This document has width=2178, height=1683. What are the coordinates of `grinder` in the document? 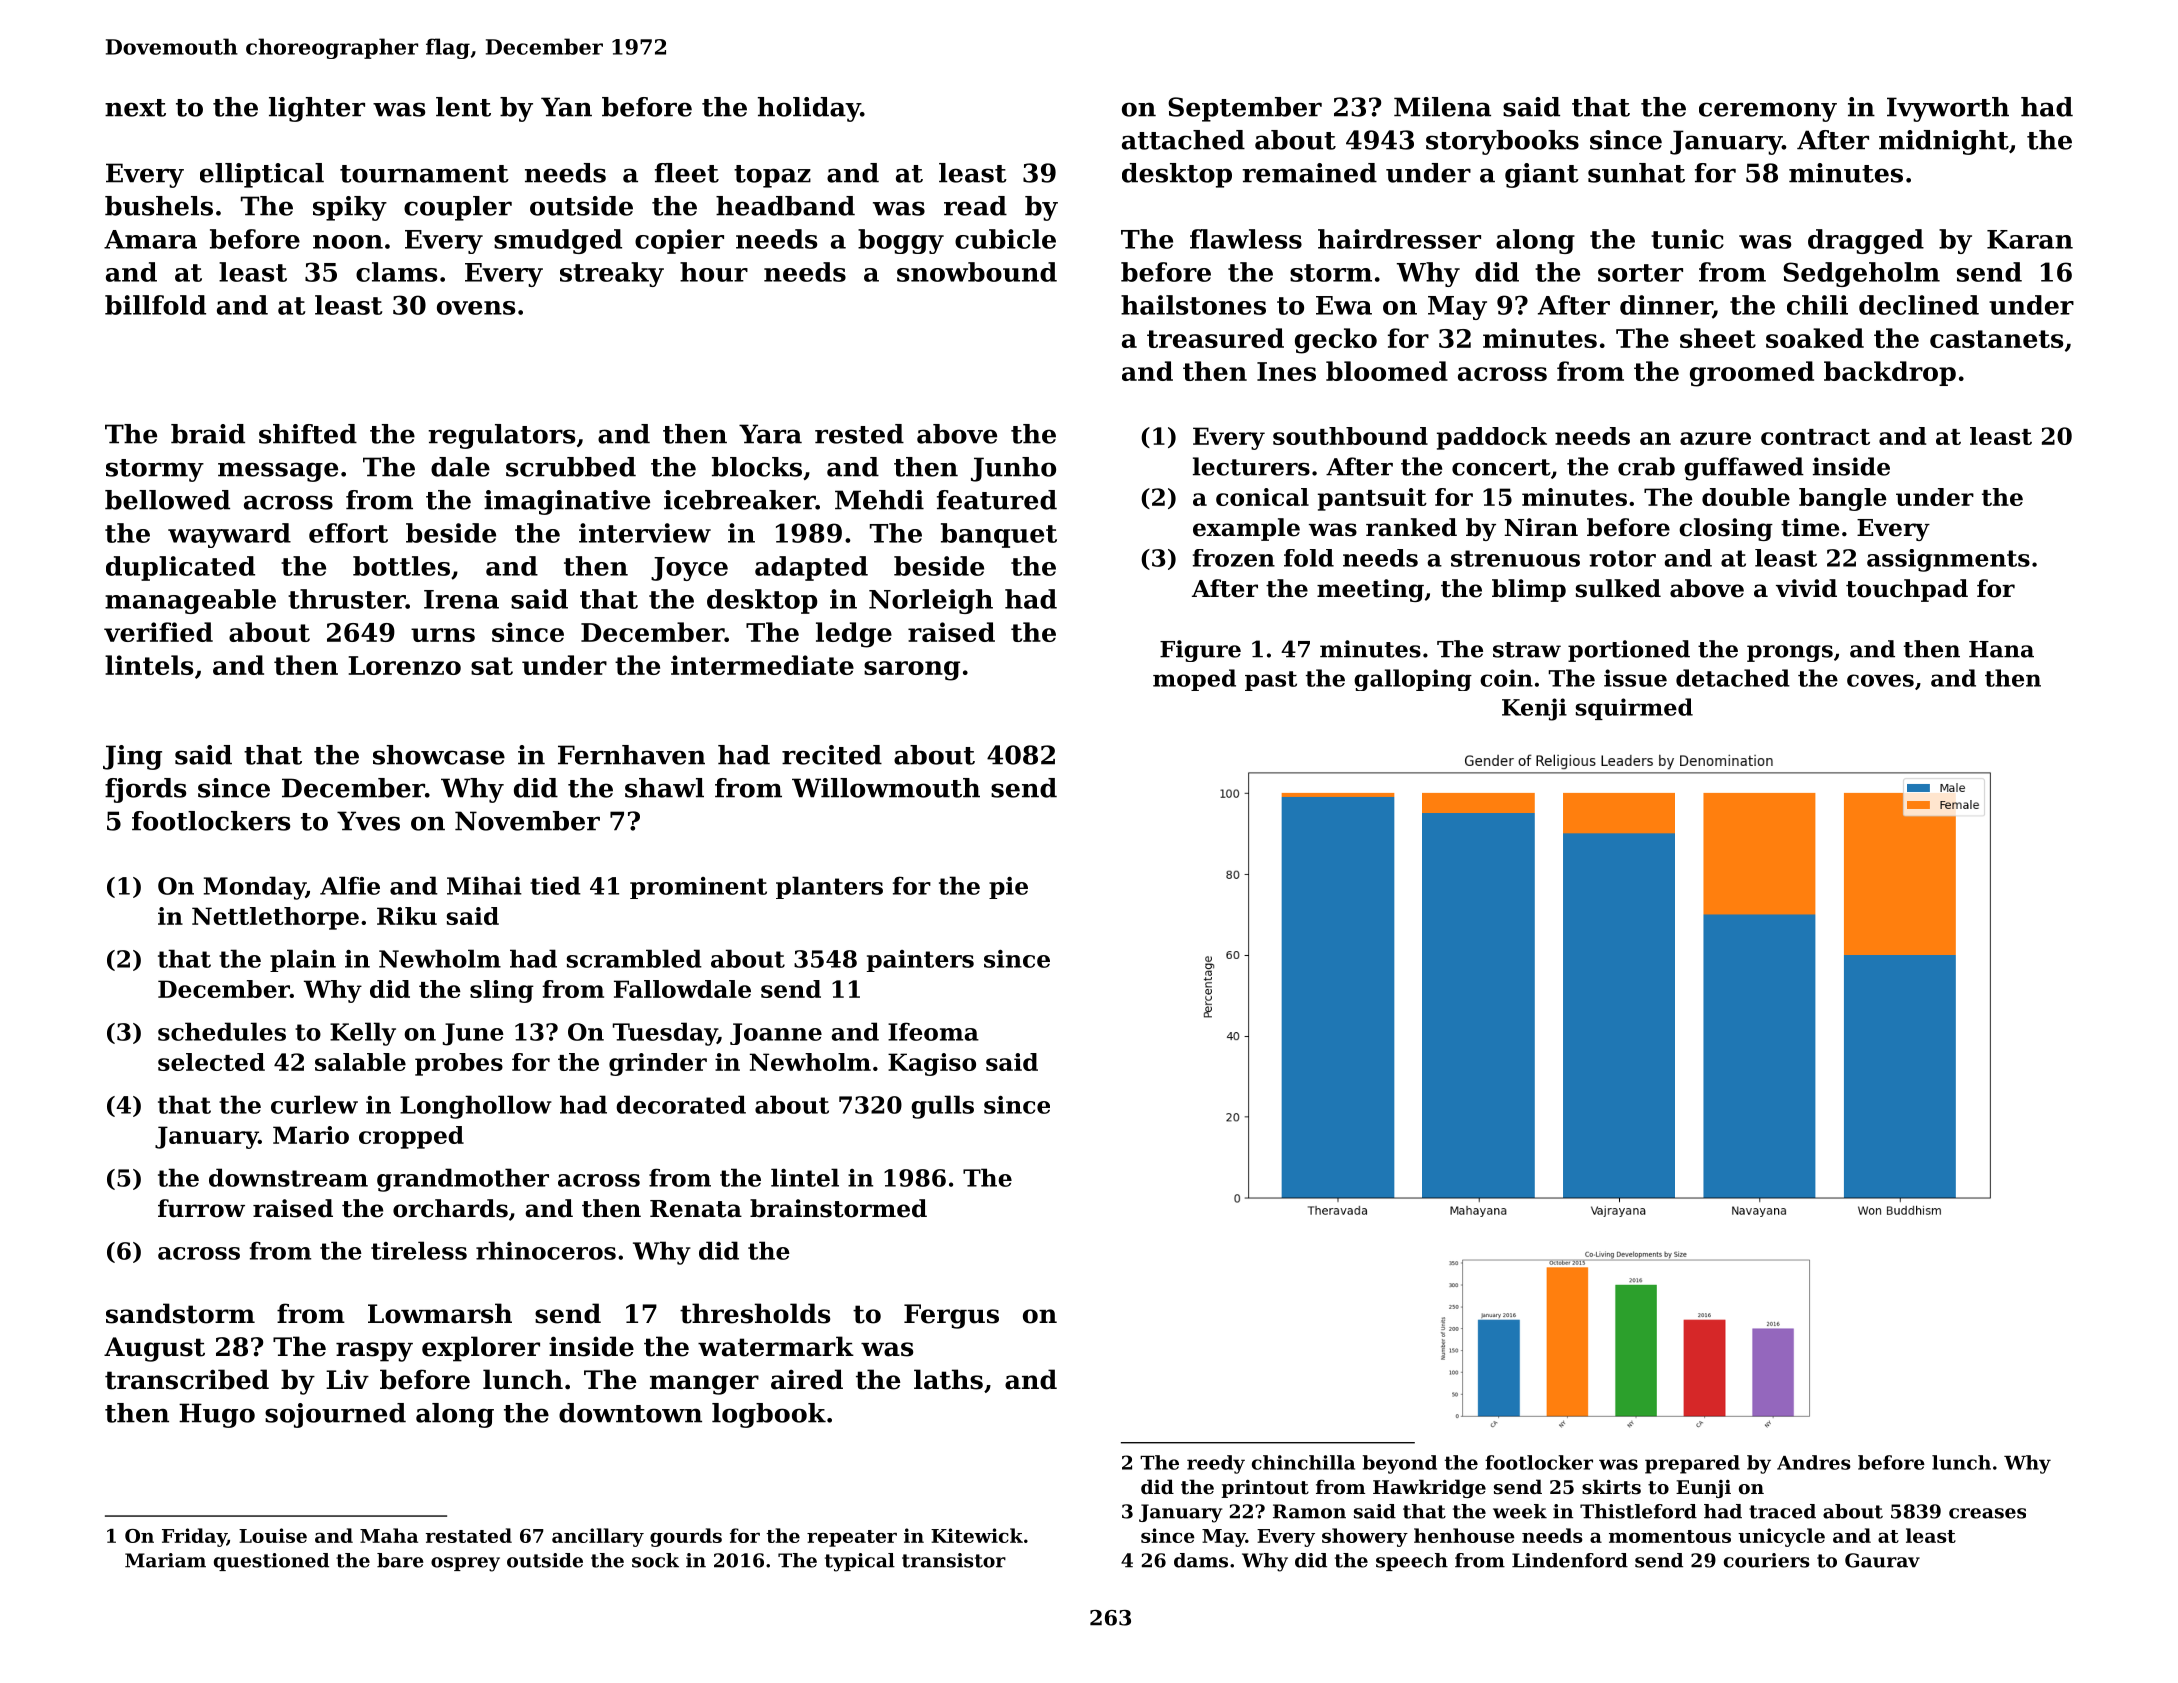 It's located at (658, 1064).
